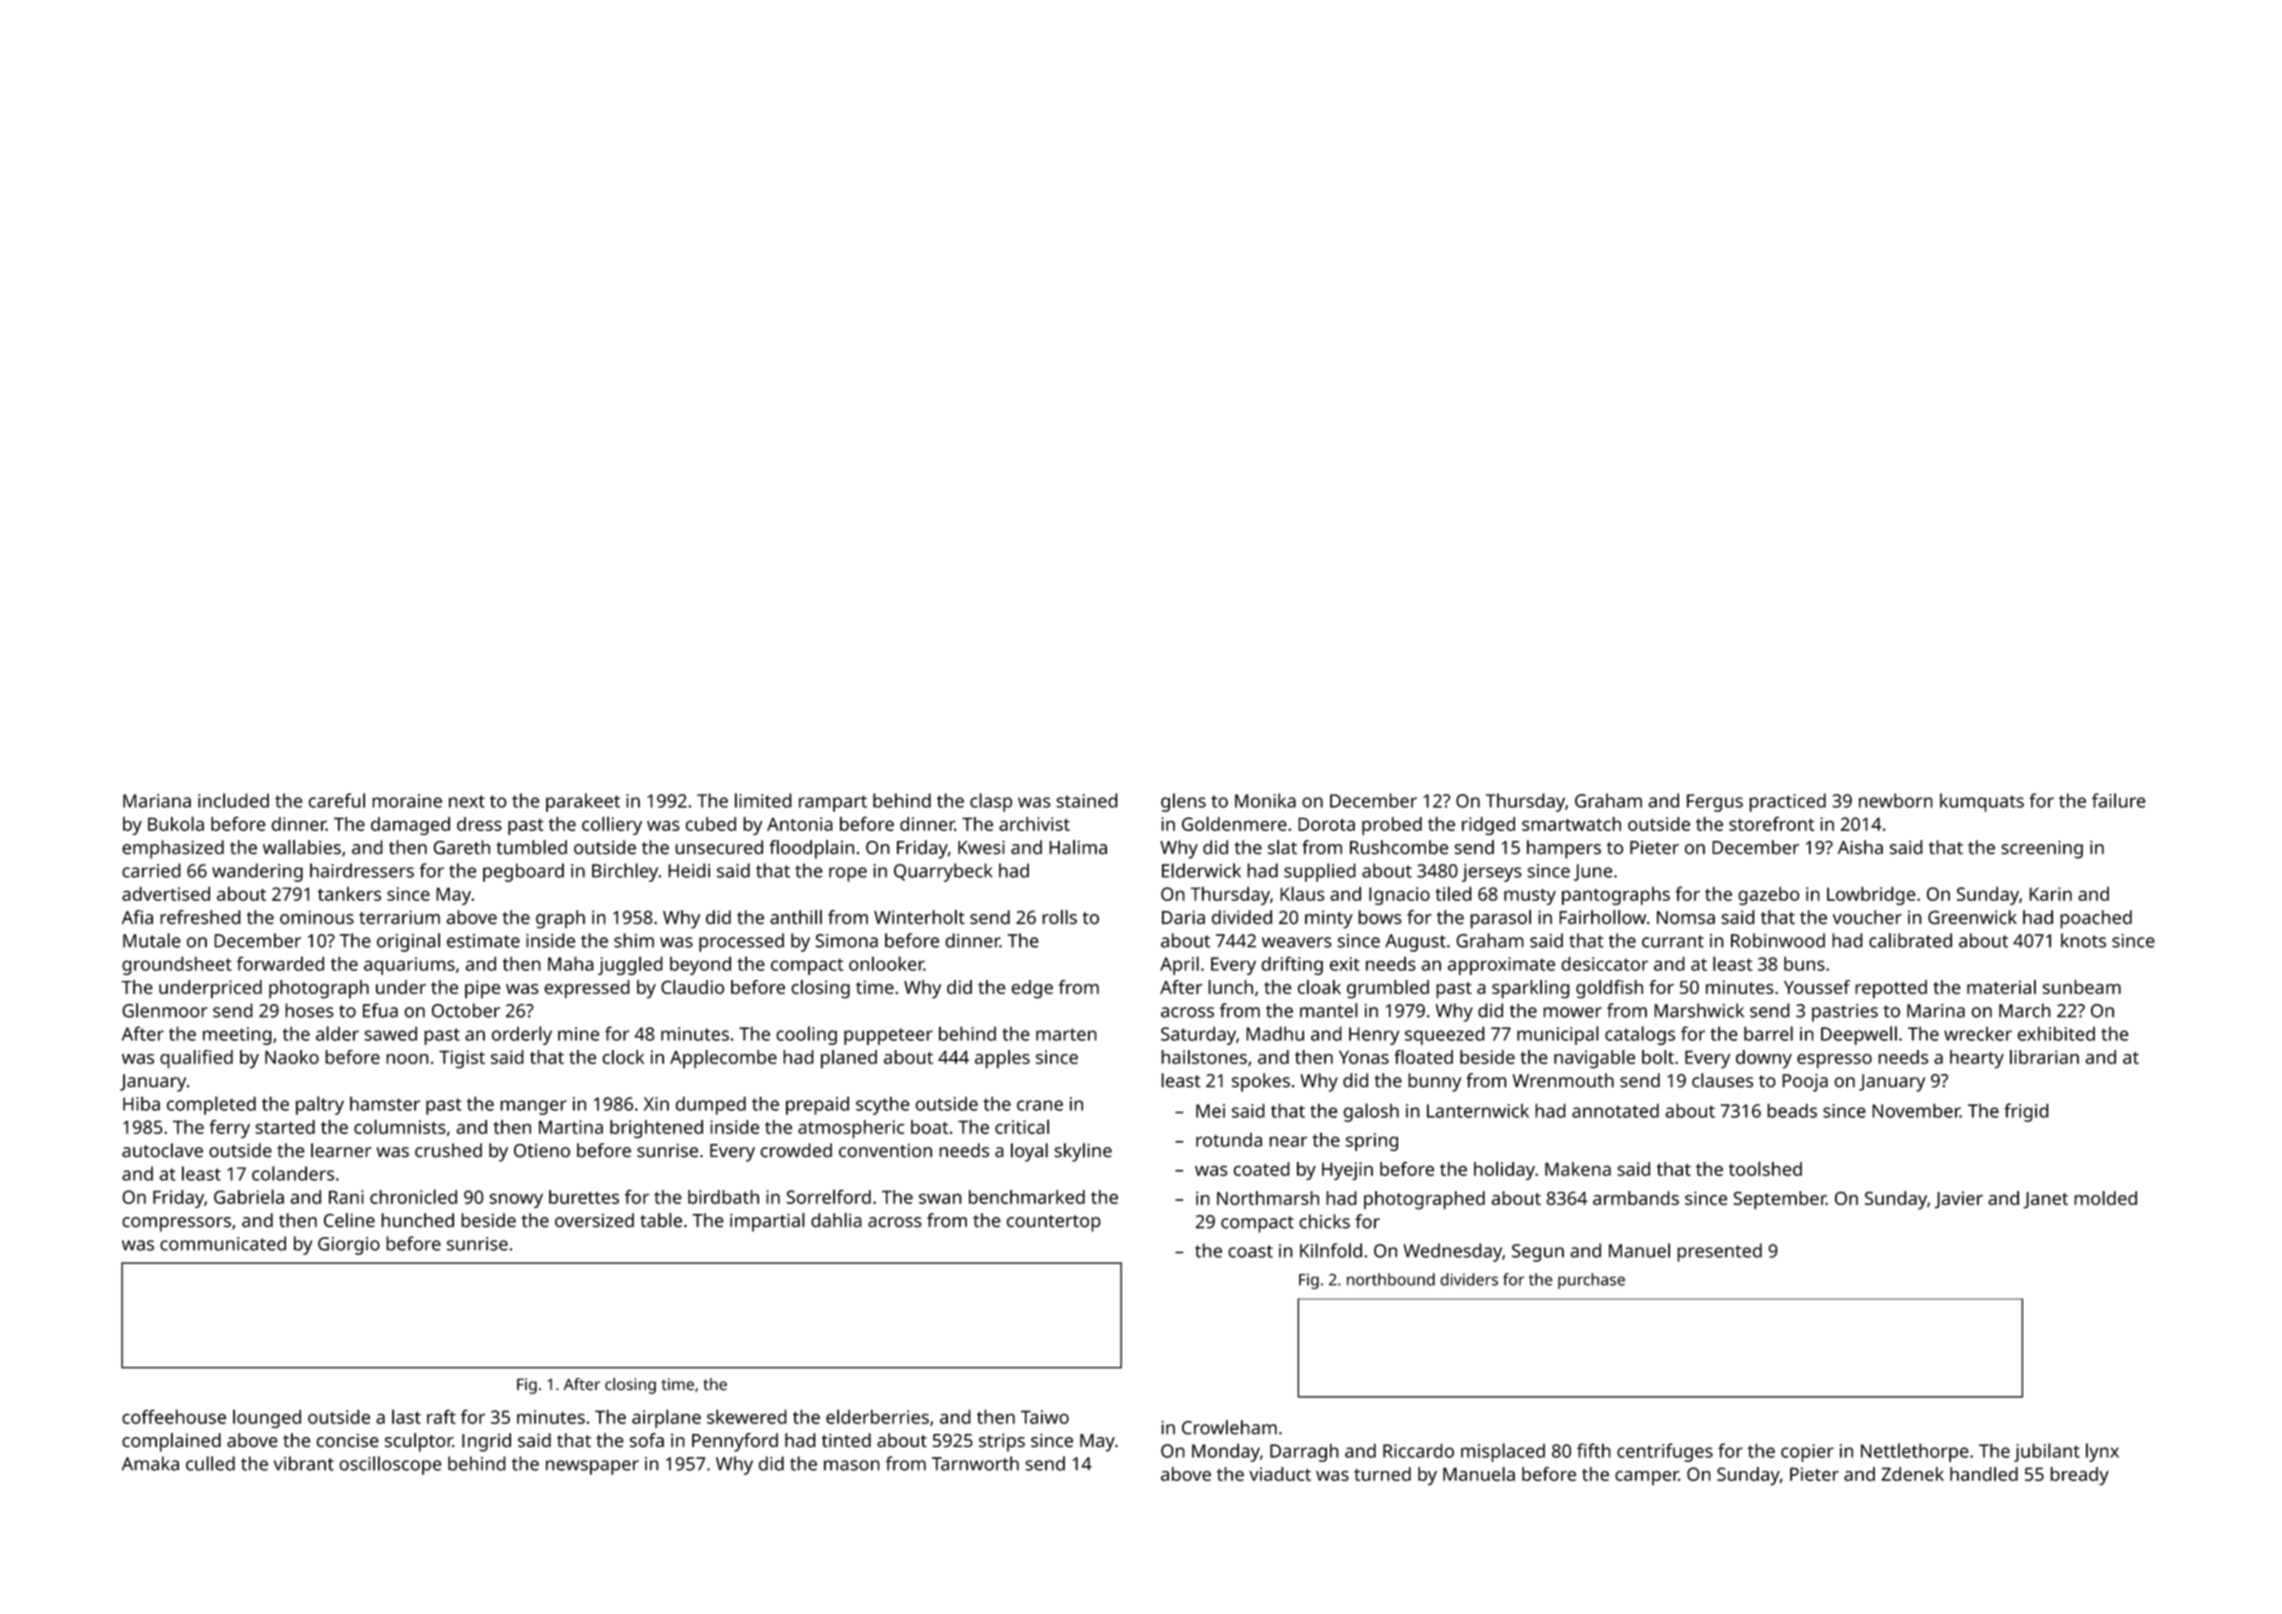 Image resolution: width=2282 pixels, height=1614 pixels. What do you see at coordinates (888, 1036) in the image?
I see `puppeteer` at bounding box center [888, 1036].
